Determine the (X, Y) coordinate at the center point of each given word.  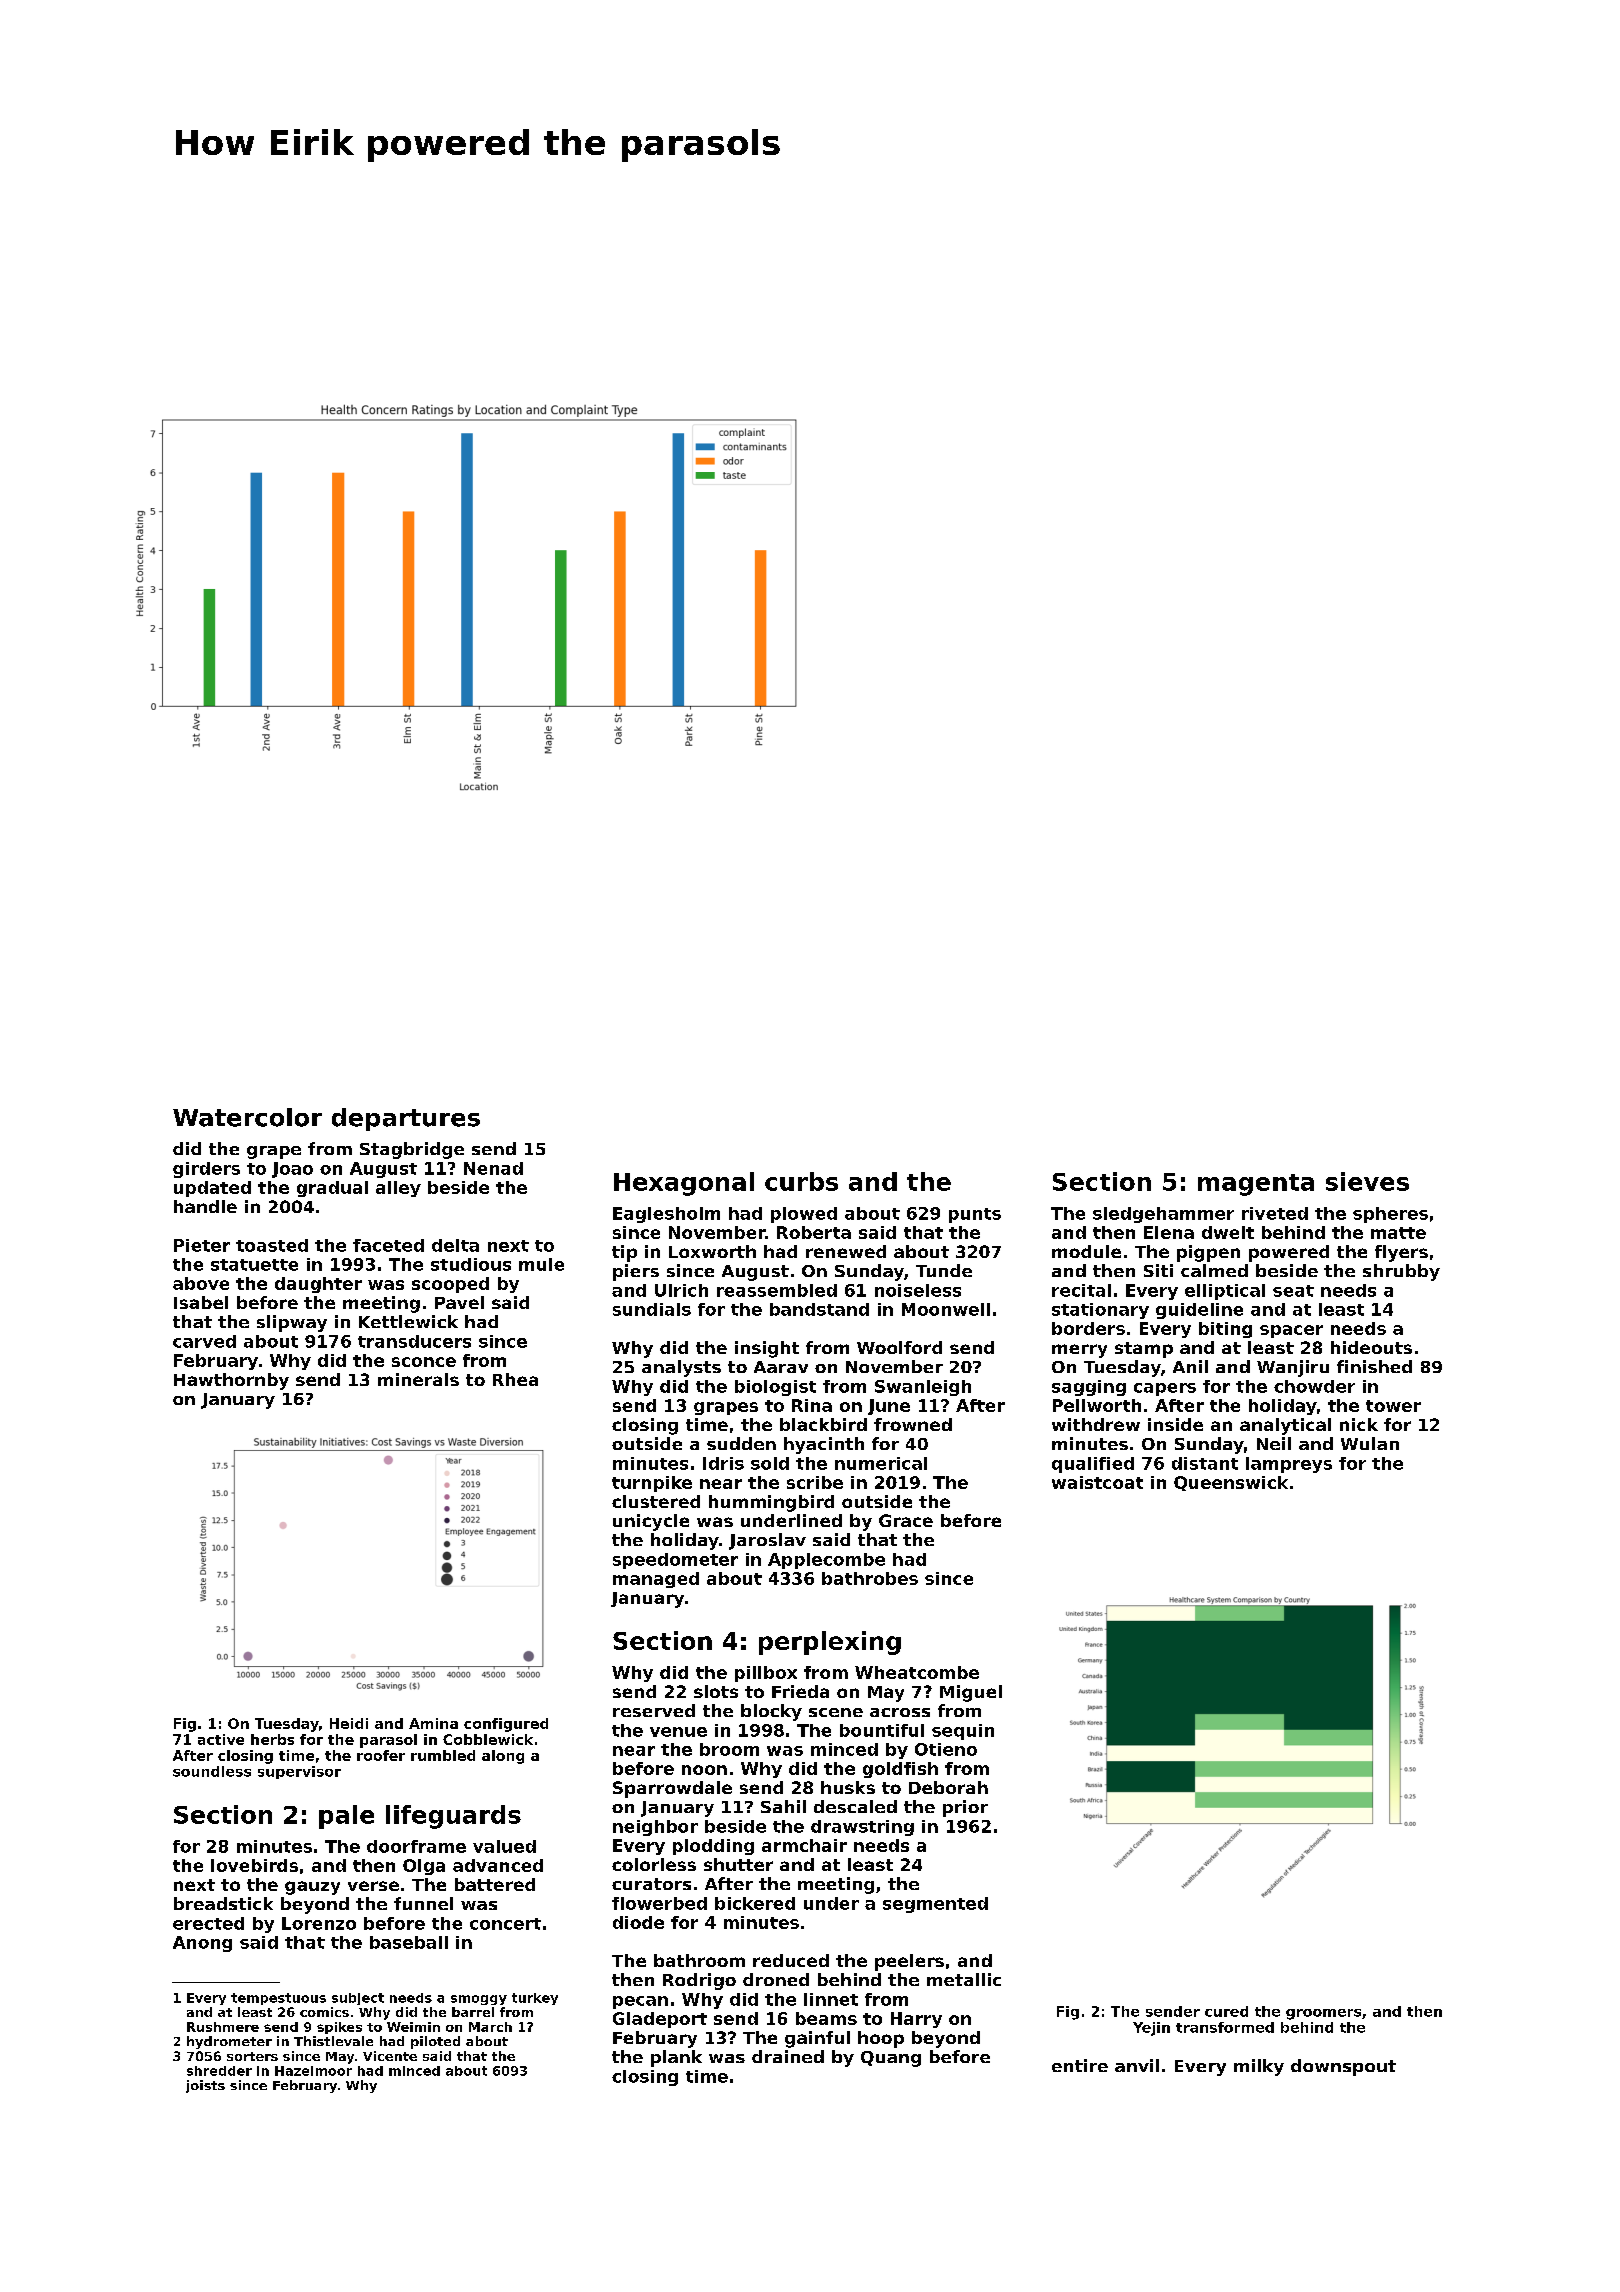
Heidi (349, 1723)
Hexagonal (684, 1184)
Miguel (971, 1693)
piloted (435, 2042)
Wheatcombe (917, 1672)
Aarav (781, 1367)
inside (1175, 1424)
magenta (1256, 1185)
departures (406, 1119)
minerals (418, 1379)
